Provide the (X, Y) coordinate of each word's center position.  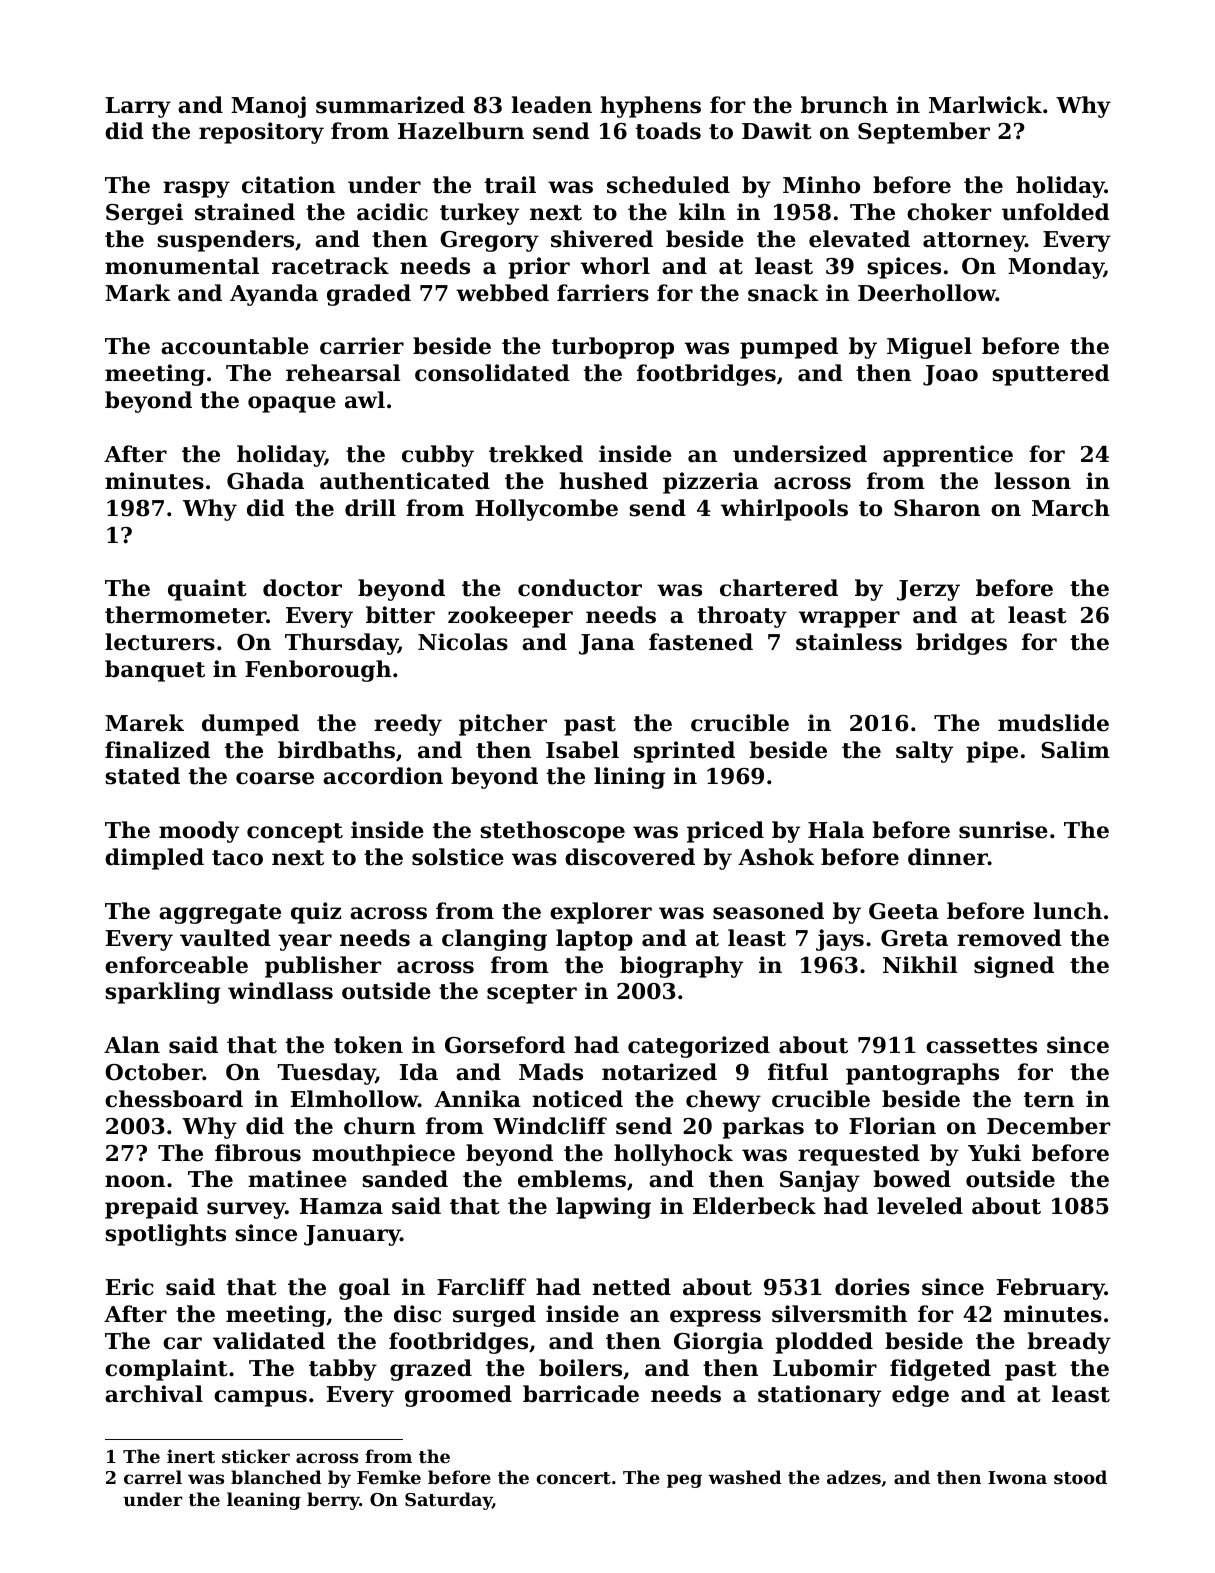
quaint (207, 590)
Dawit (777, 131)
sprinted (684, 752)
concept (295, 833)
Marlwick (985, 105)
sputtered (1051, 375)
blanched (276, 1477)
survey (246, 1210)
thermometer (185, 615)
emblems (572, 1179)
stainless (849, 642)
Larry (138, 107)
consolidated (492, 373)
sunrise (1003, 830)
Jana (607, 644)
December (1048, 1126)
